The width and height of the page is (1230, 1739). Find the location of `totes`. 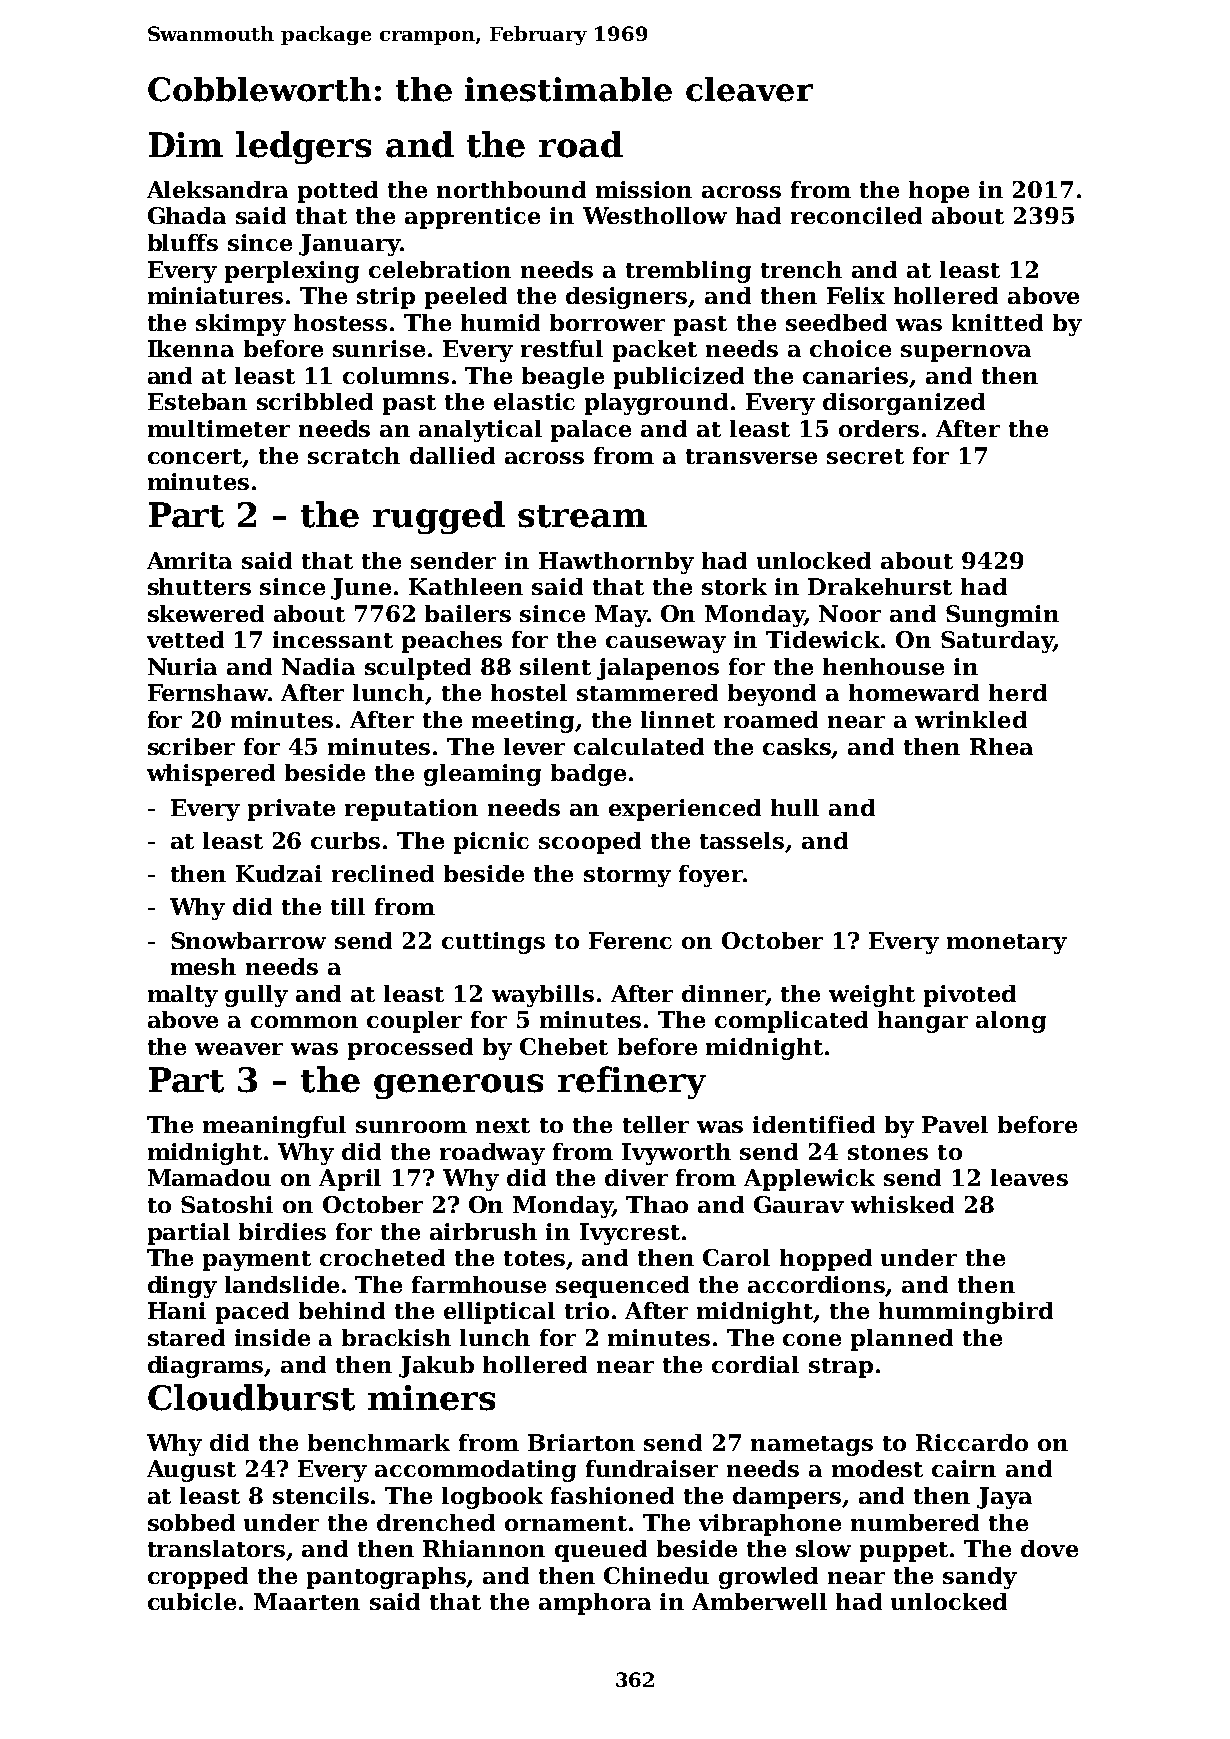

totes is located at coordinates (534, 1258).
